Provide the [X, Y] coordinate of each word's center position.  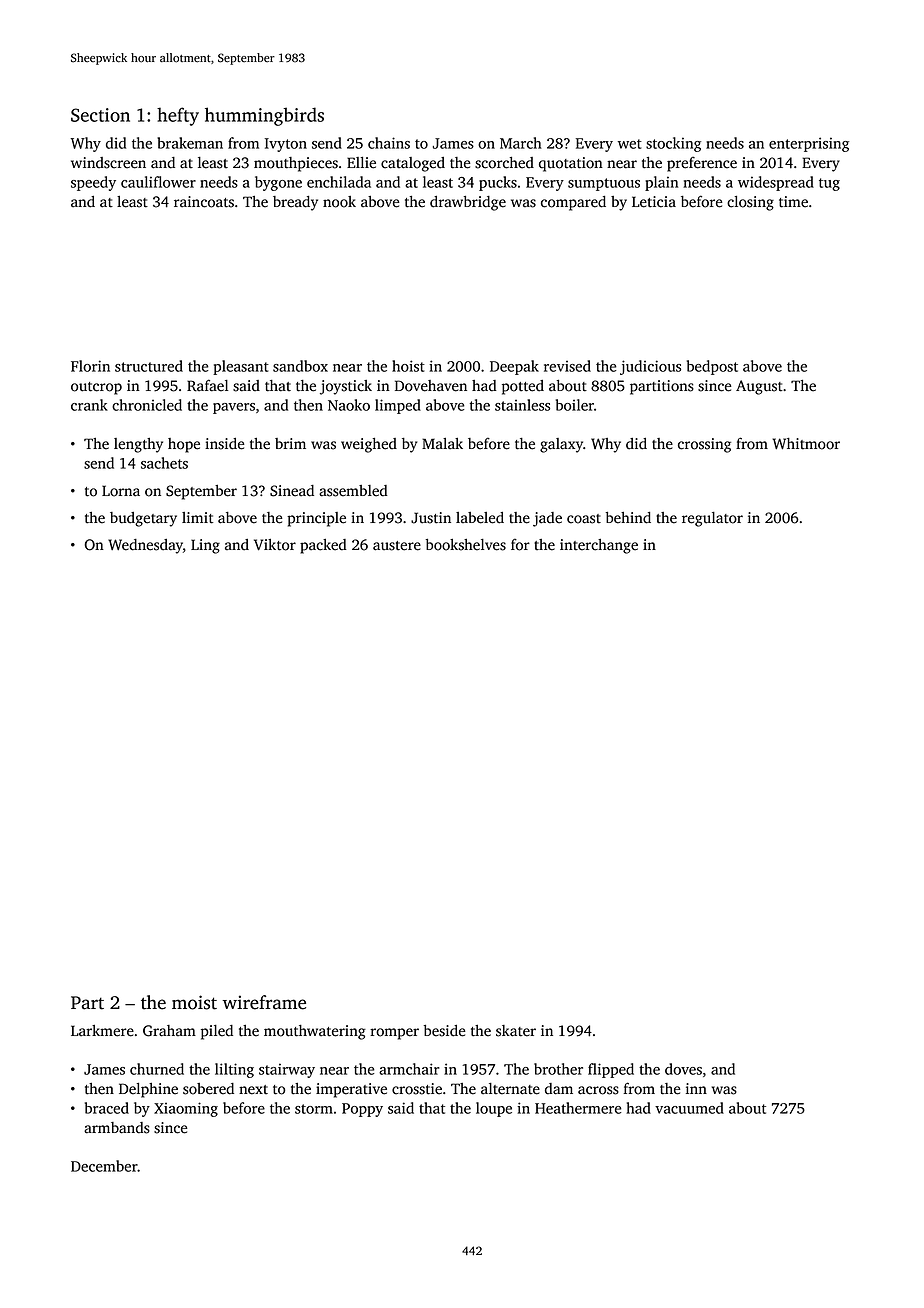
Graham [169, 1031]
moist [194, 1002]
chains [389, 143]
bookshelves [466, 545]
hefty [178, 116]
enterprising [809, 144]
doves [683, 1069]
